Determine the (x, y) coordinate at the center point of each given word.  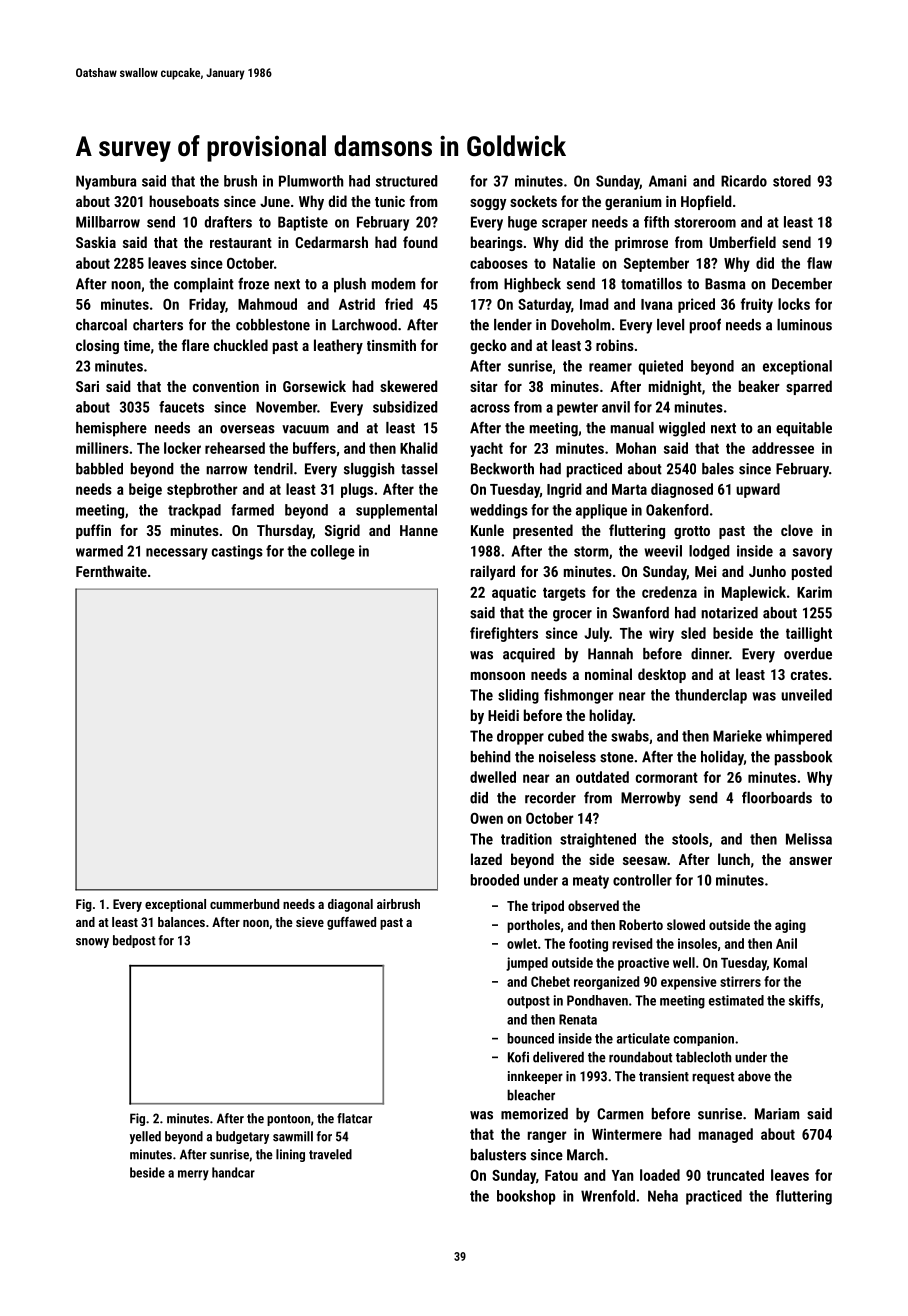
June (275, 201)
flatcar (354, 1118)
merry (193, 1175)
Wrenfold (608, 1196)
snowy (92, 943)
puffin (93, 531)
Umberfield (743, 242)
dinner (710, 654)
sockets (533, 201)
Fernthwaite (111, 571)
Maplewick (754, 593)
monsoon (498, 676)
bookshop (526, 1197)
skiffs (804, 1000)
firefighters (504, 634)
